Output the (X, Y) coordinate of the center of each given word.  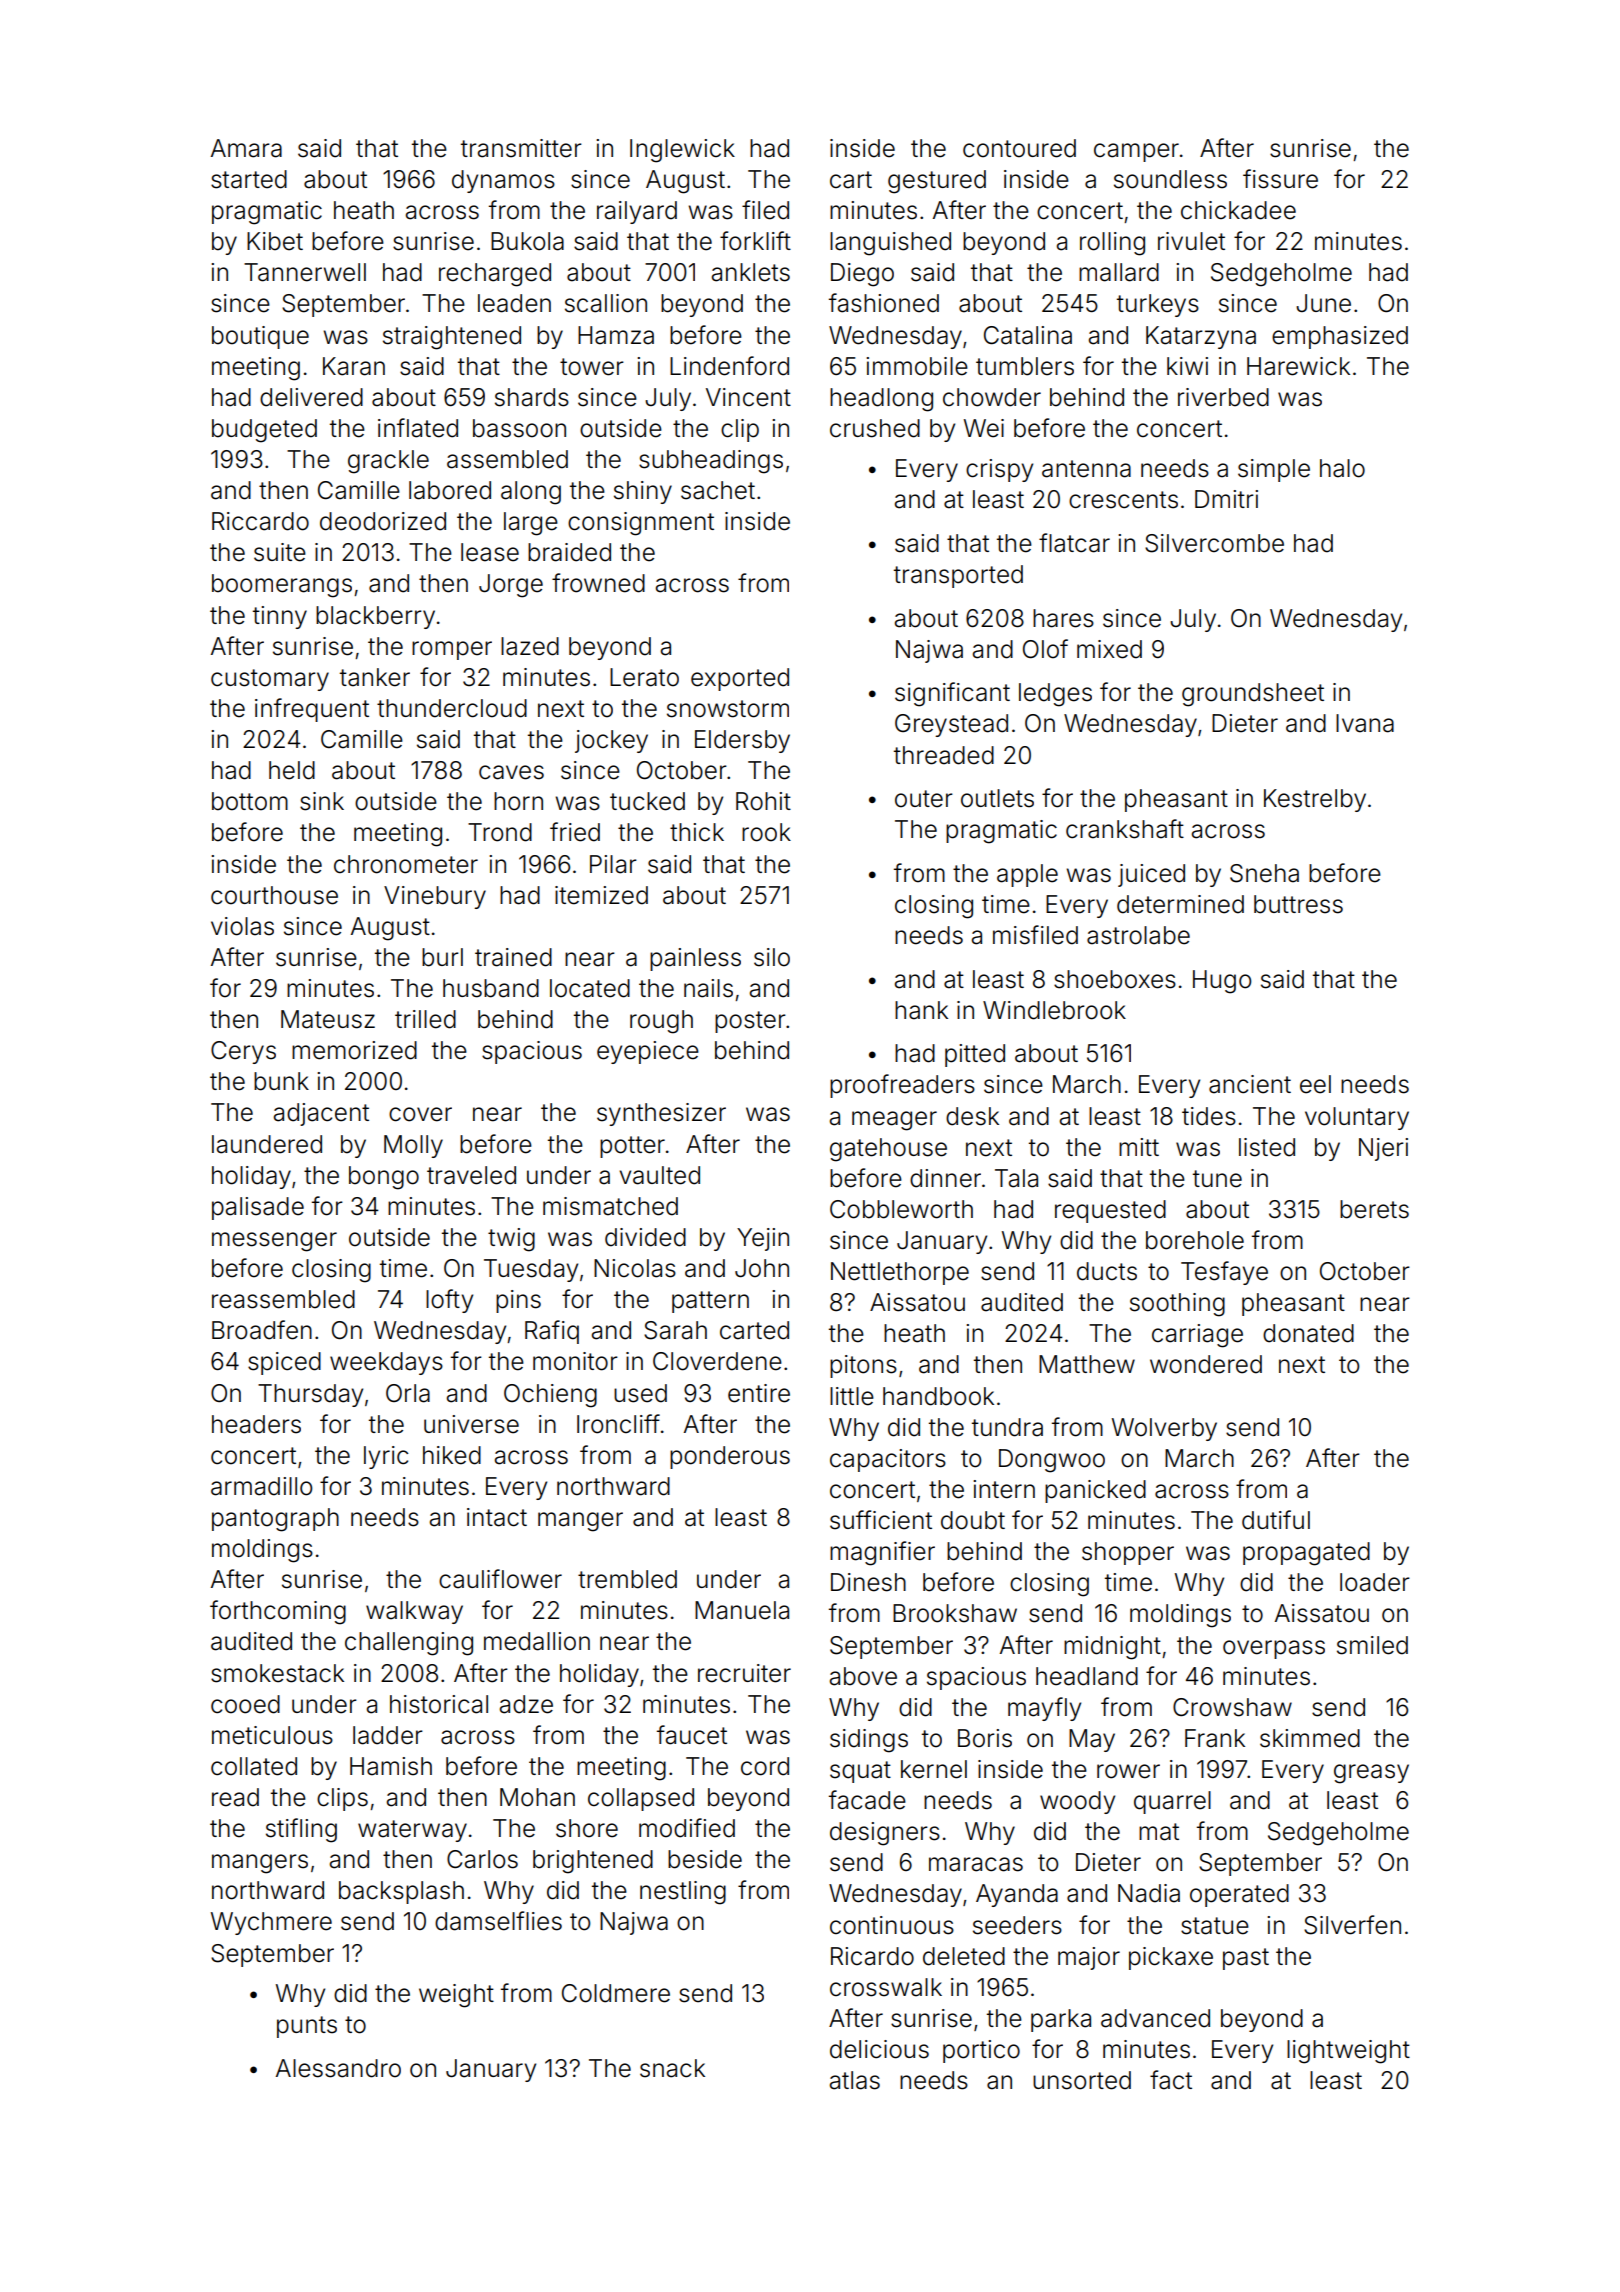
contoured (1019, 148)
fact (1171, 2080)
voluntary (1357, 1118)
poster (750, 1022)
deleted (964, 1956)
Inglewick (682, 151)
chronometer (406, 864)
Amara (246, 148)
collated (254, 1766)
